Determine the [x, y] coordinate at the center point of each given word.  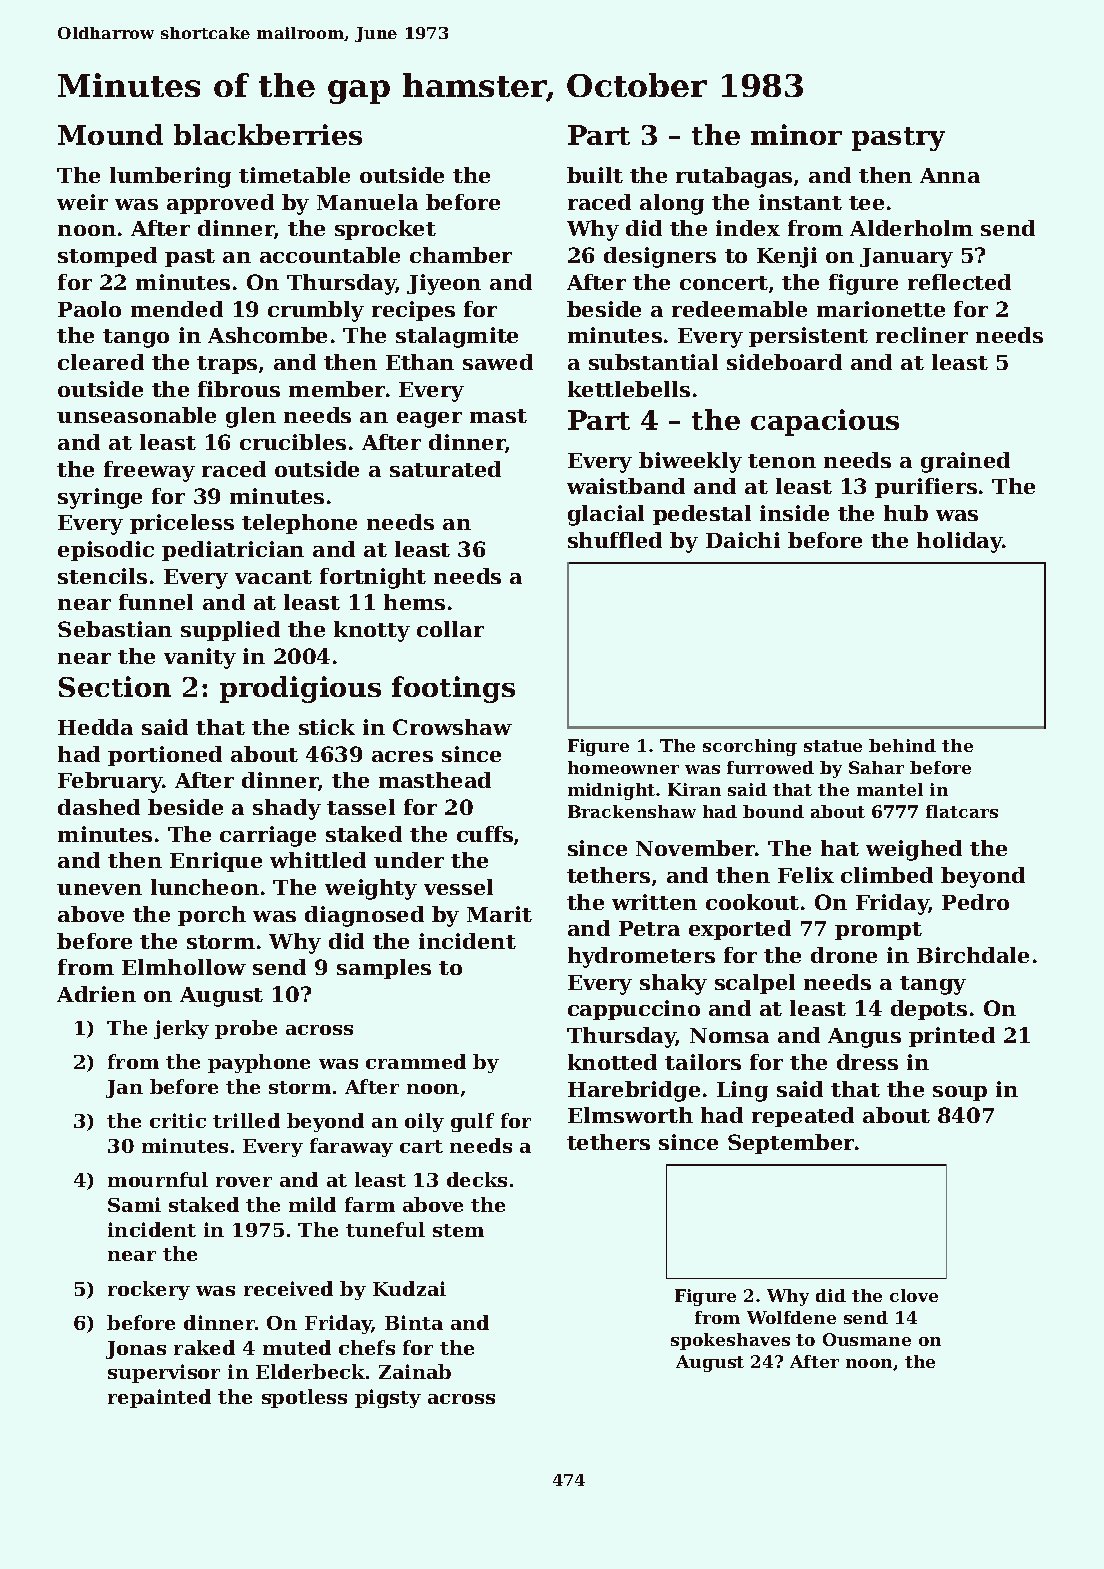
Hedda [95, 727]
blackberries [268, 134]
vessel [458, 887]
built [595, 175]
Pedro [975, 902]
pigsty [388, 1398]
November [696, 848]
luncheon [205, 887]
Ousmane [867, 1339]
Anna [950, 175]
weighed [914, 850]
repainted [159, 1398]
